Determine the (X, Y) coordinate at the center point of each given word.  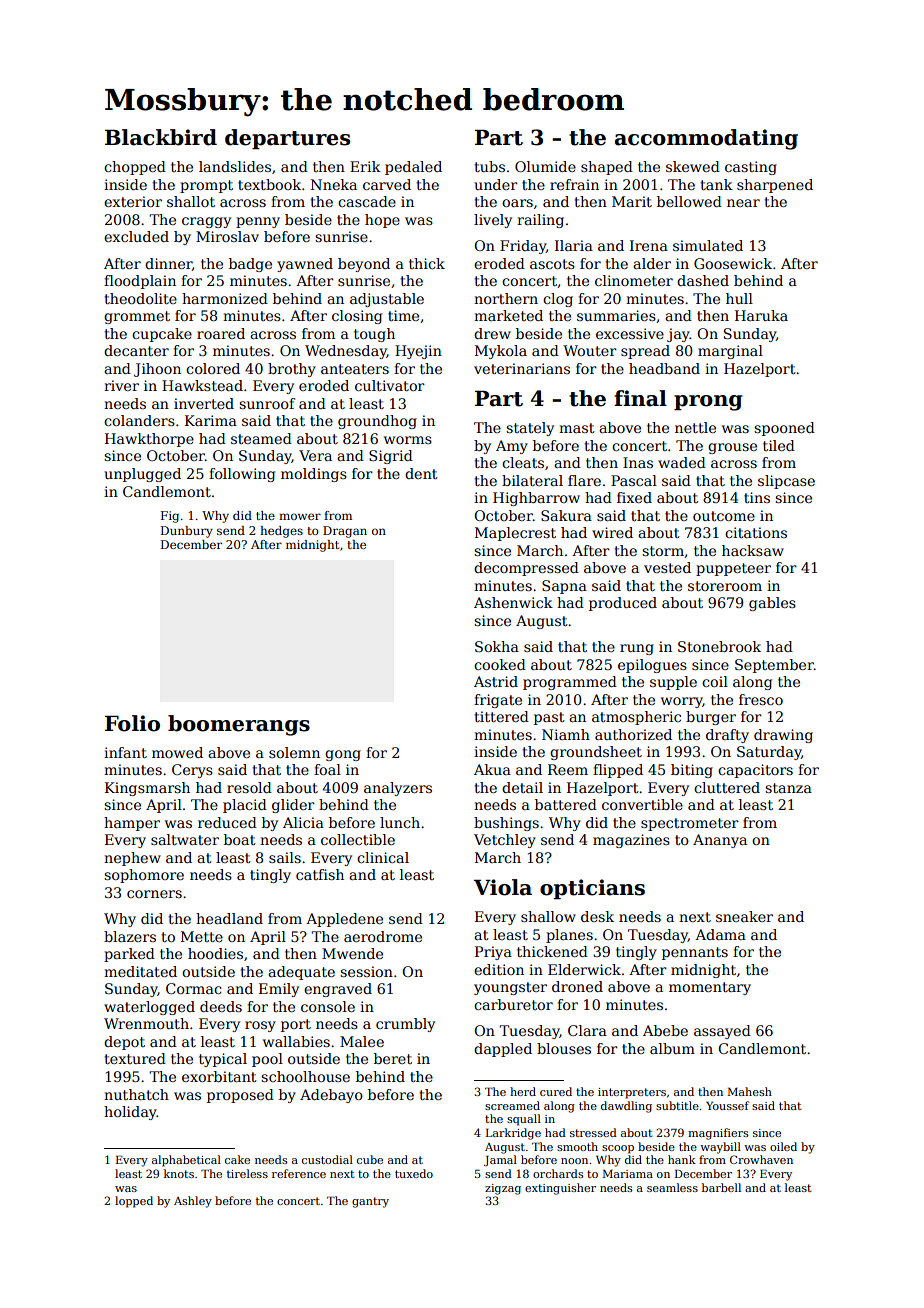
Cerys (192, 771)
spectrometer (690, 824)
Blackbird (161, 137)
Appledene (344, 920)
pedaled (413, 168)
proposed (240, 1096)
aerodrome (383, 936)
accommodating (706, 139)
